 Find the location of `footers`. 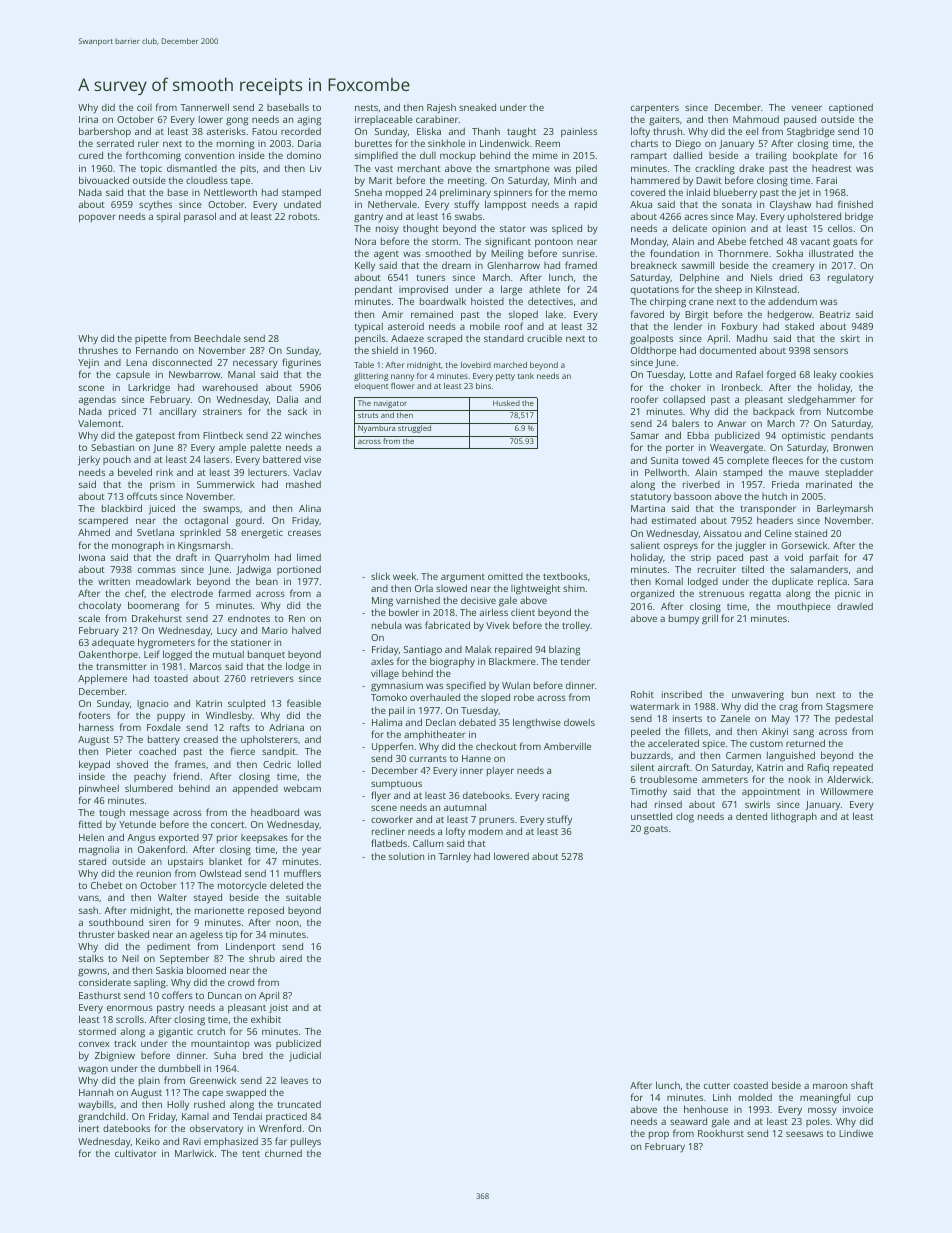

footers is located at coordinates (94, 715).
